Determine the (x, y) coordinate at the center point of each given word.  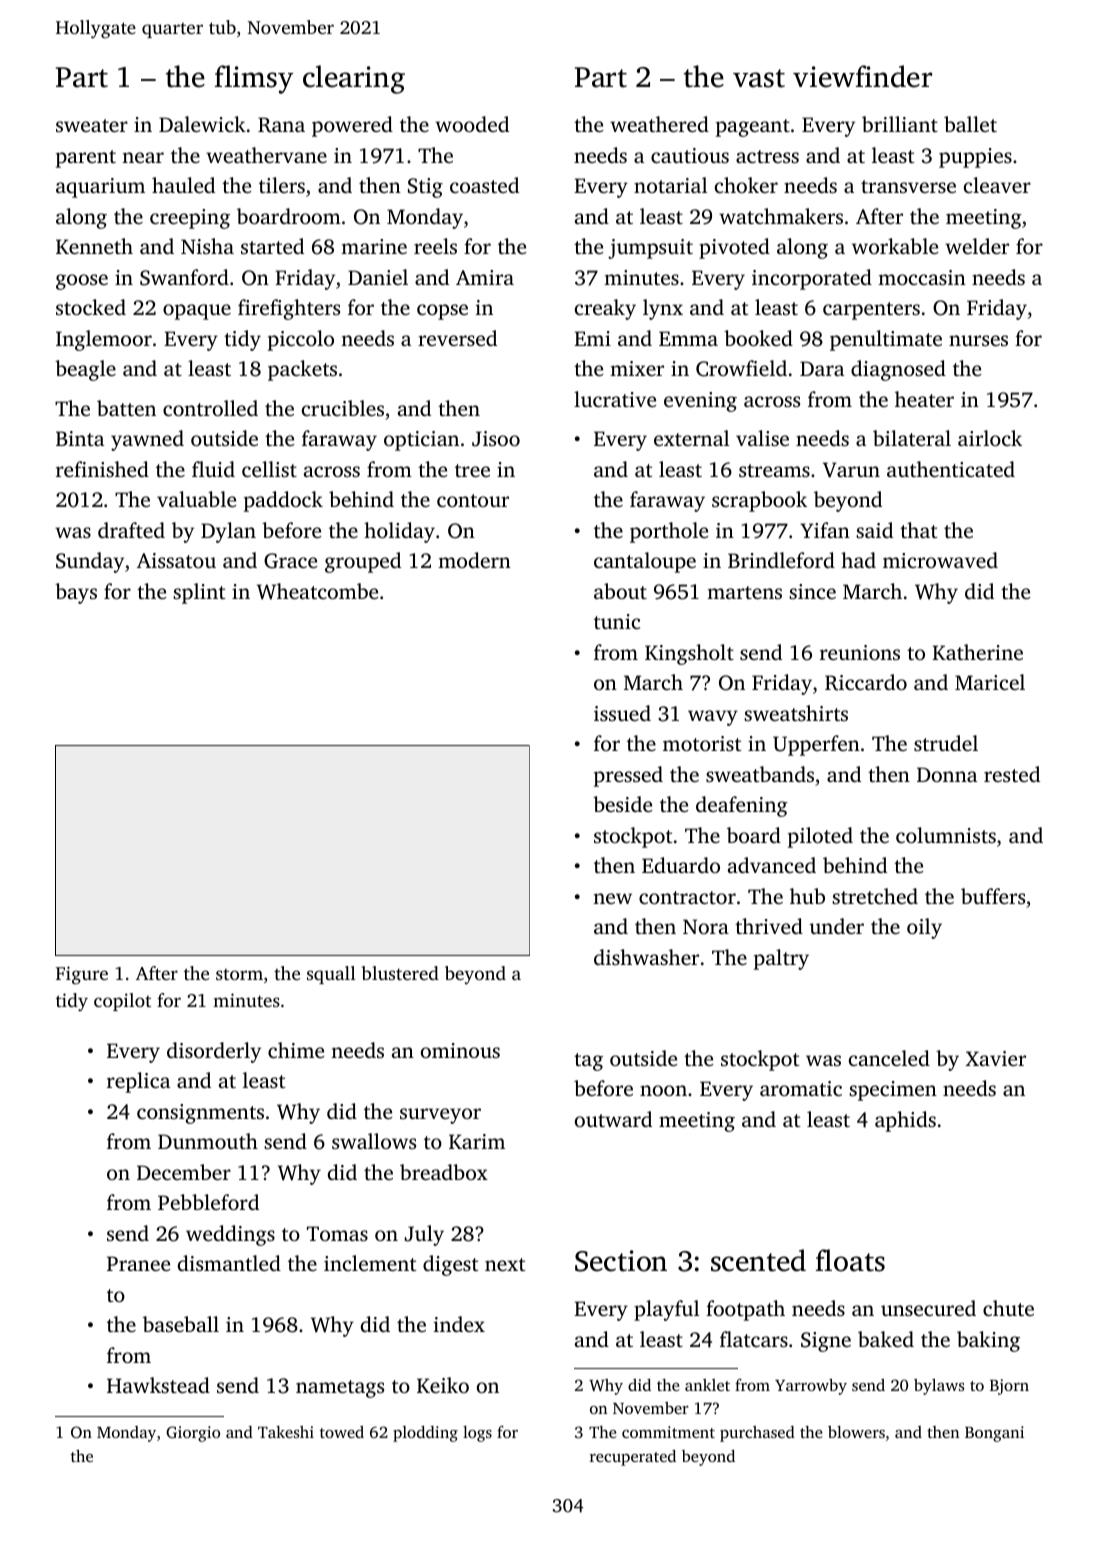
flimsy (254, 79)
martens (744, 592)
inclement (370, 1263)
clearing (354, 79)
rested (1012, 774)
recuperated (633, 1458)
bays (76, 593)
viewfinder (862, 76)
